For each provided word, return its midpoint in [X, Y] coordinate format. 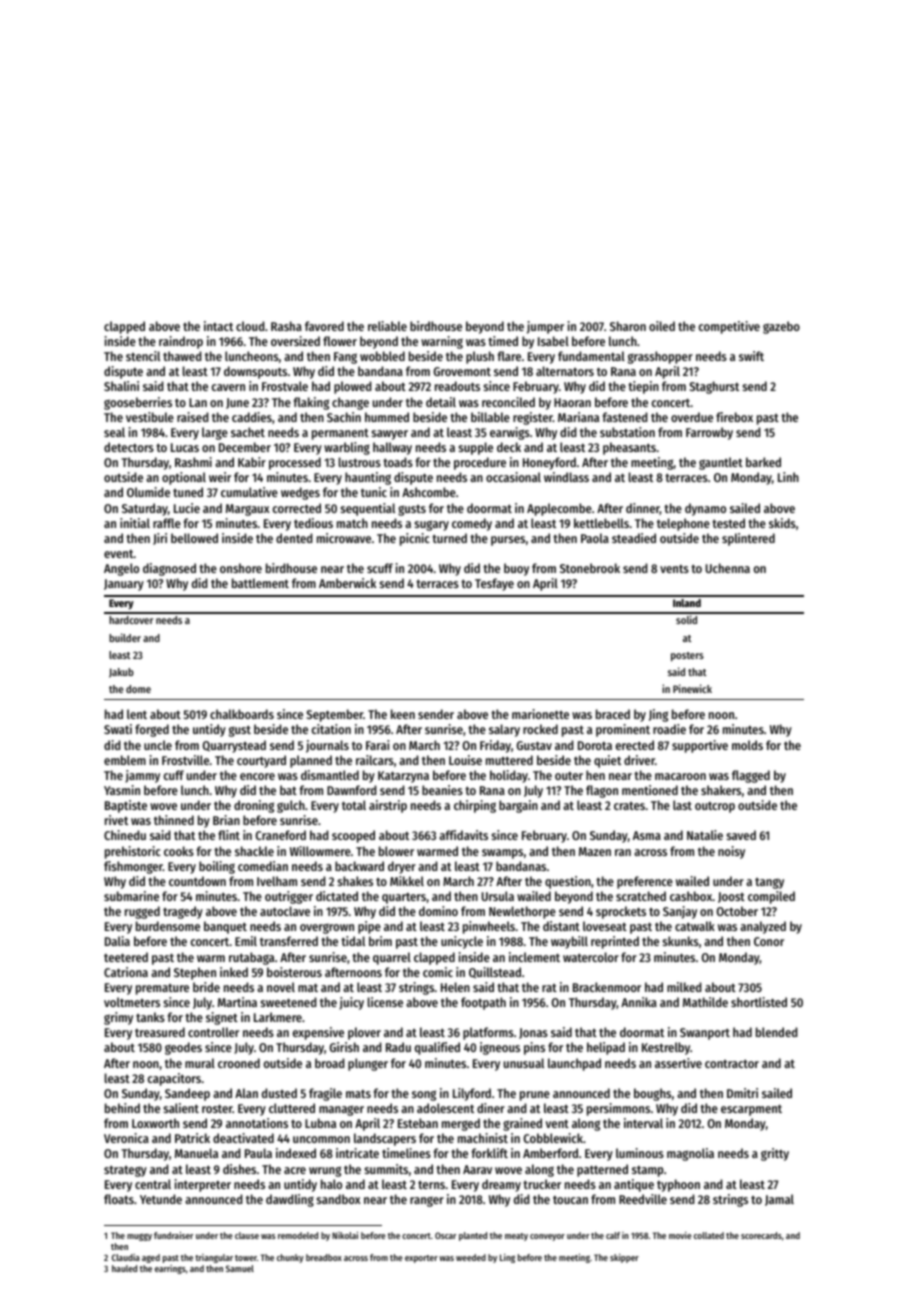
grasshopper [660, 357]
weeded [471, 1257]
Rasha [286, 326]
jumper [545, 327]
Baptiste [126, 806]
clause [247, 1235]
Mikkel [407, 881]
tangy [769, 883]
